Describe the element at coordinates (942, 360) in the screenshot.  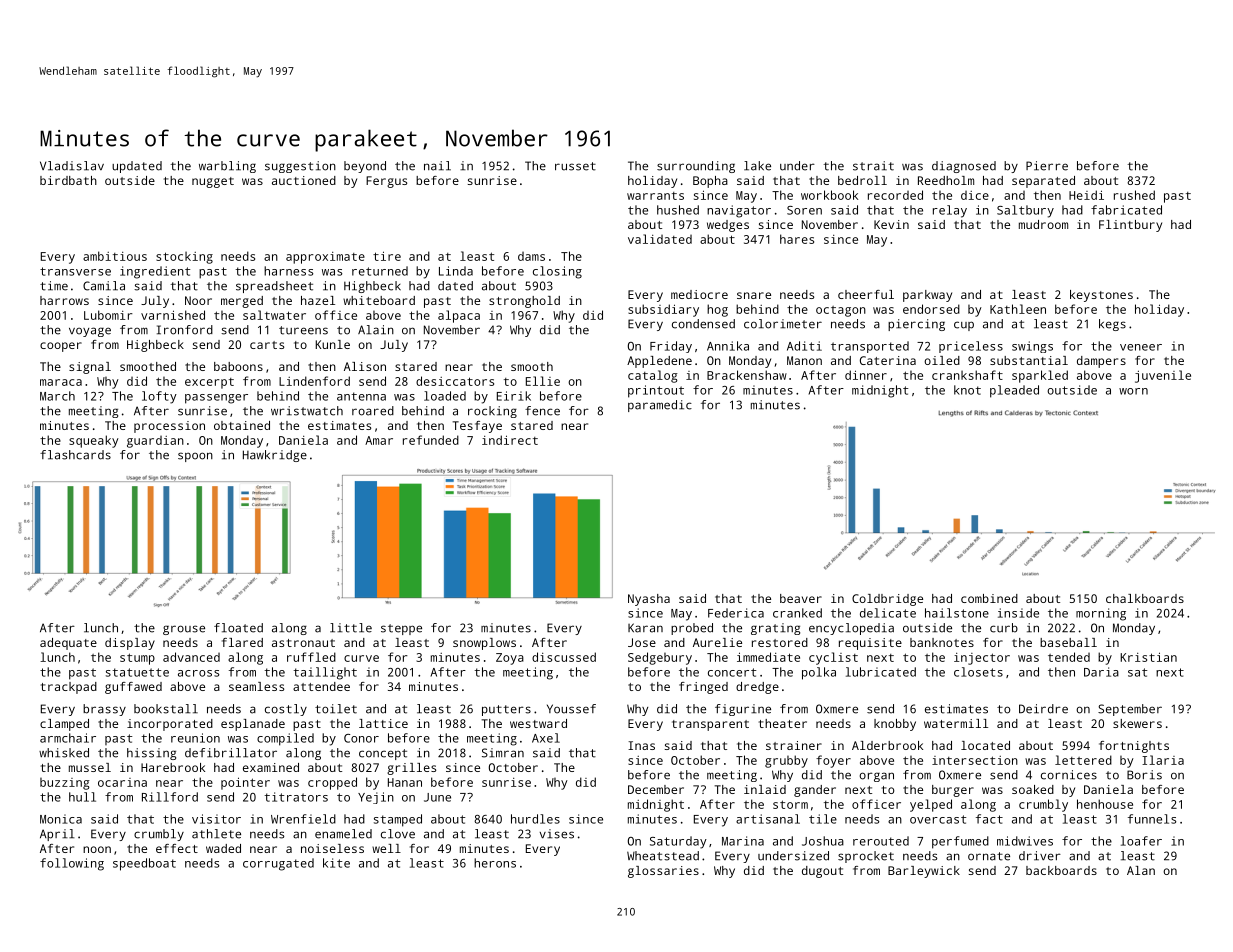
I see `oiled` at that location.
